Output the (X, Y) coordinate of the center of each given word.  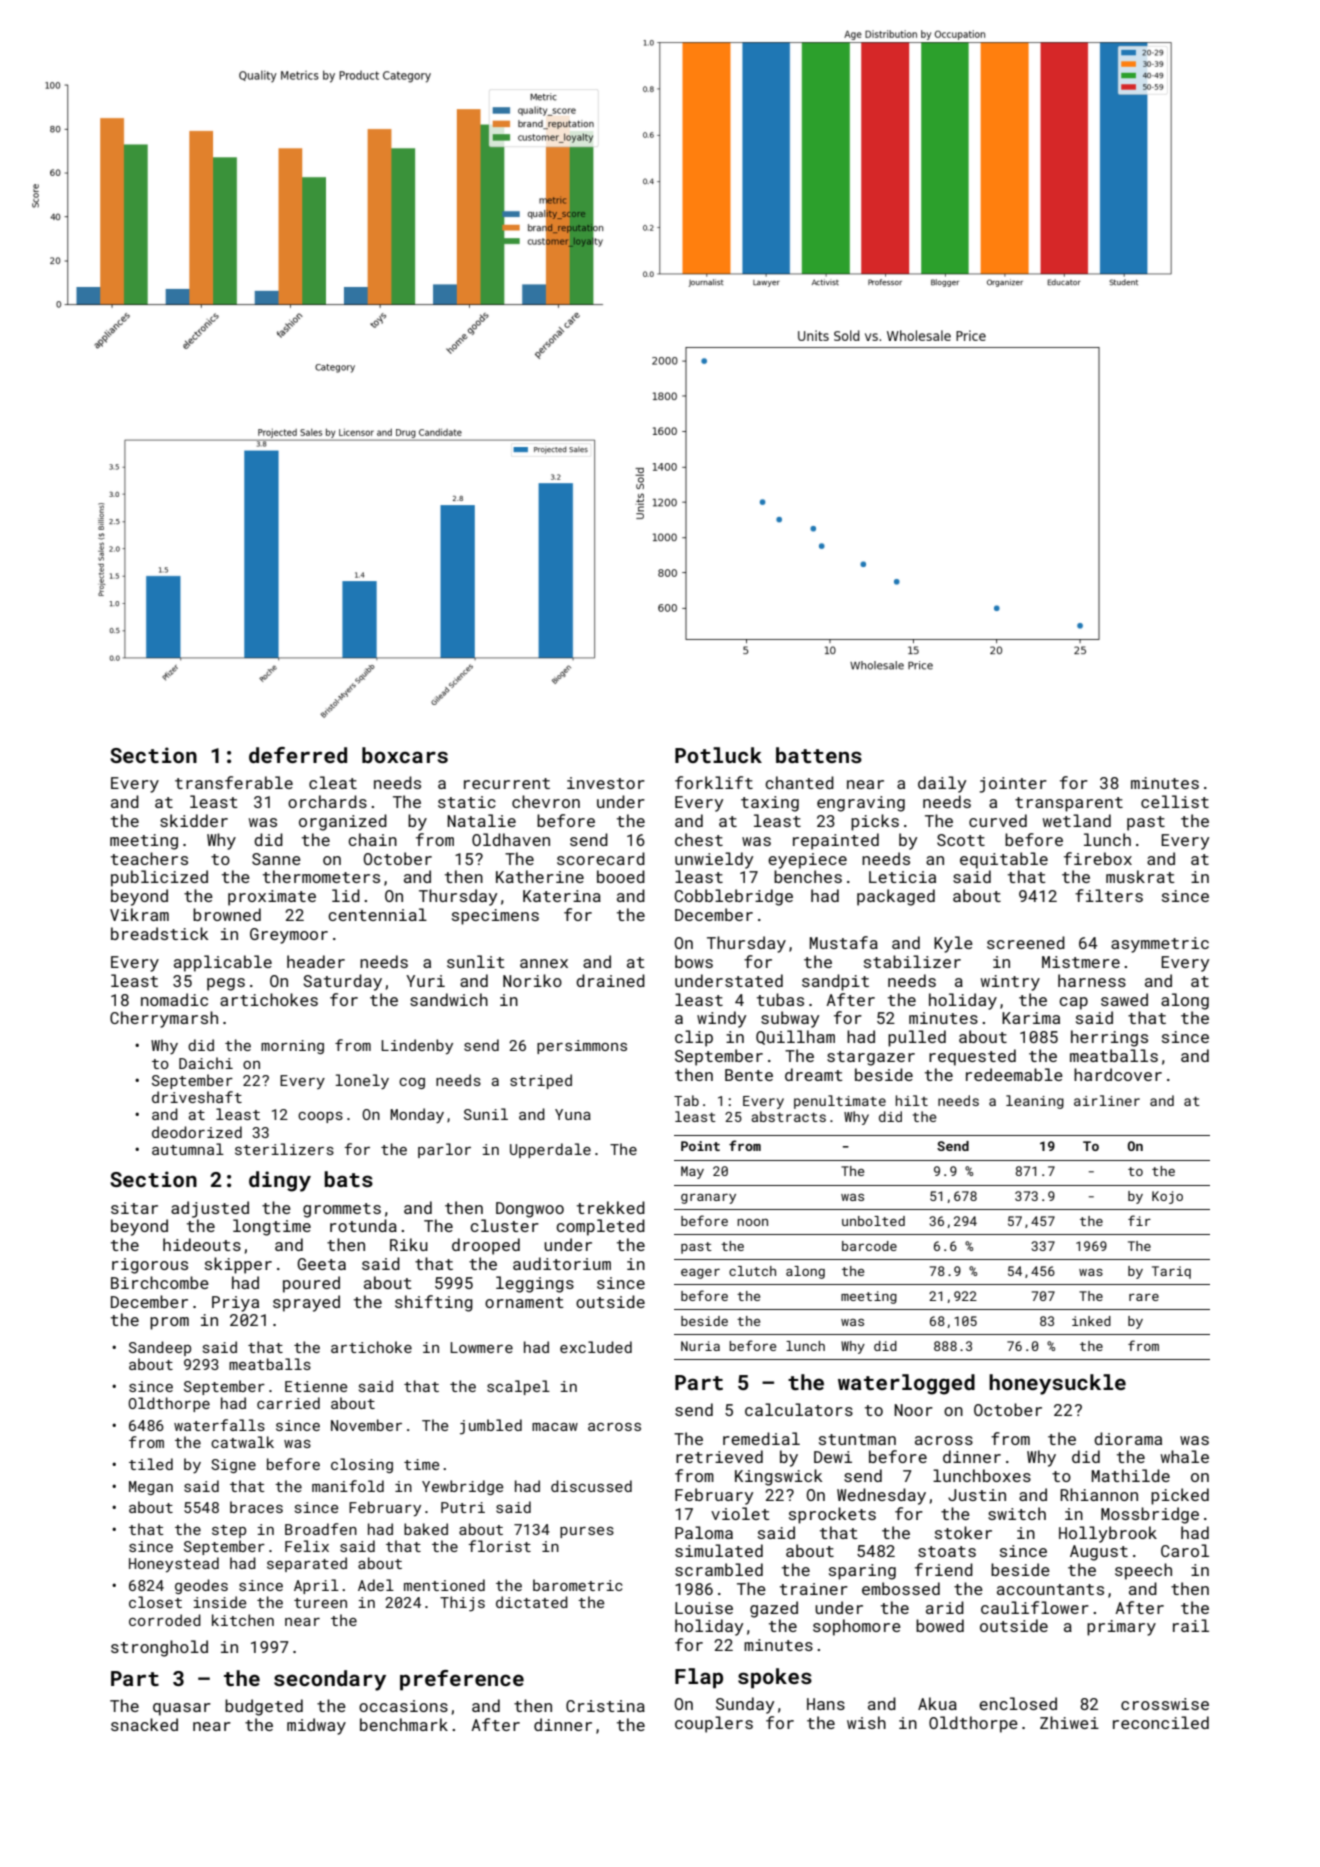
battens (819, 755)
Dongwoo (530, 1210)
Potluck (718, 755)
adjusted (210, 1209)
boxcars (405, 755)
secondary (330, 1680)
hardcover (1118, 1074)
